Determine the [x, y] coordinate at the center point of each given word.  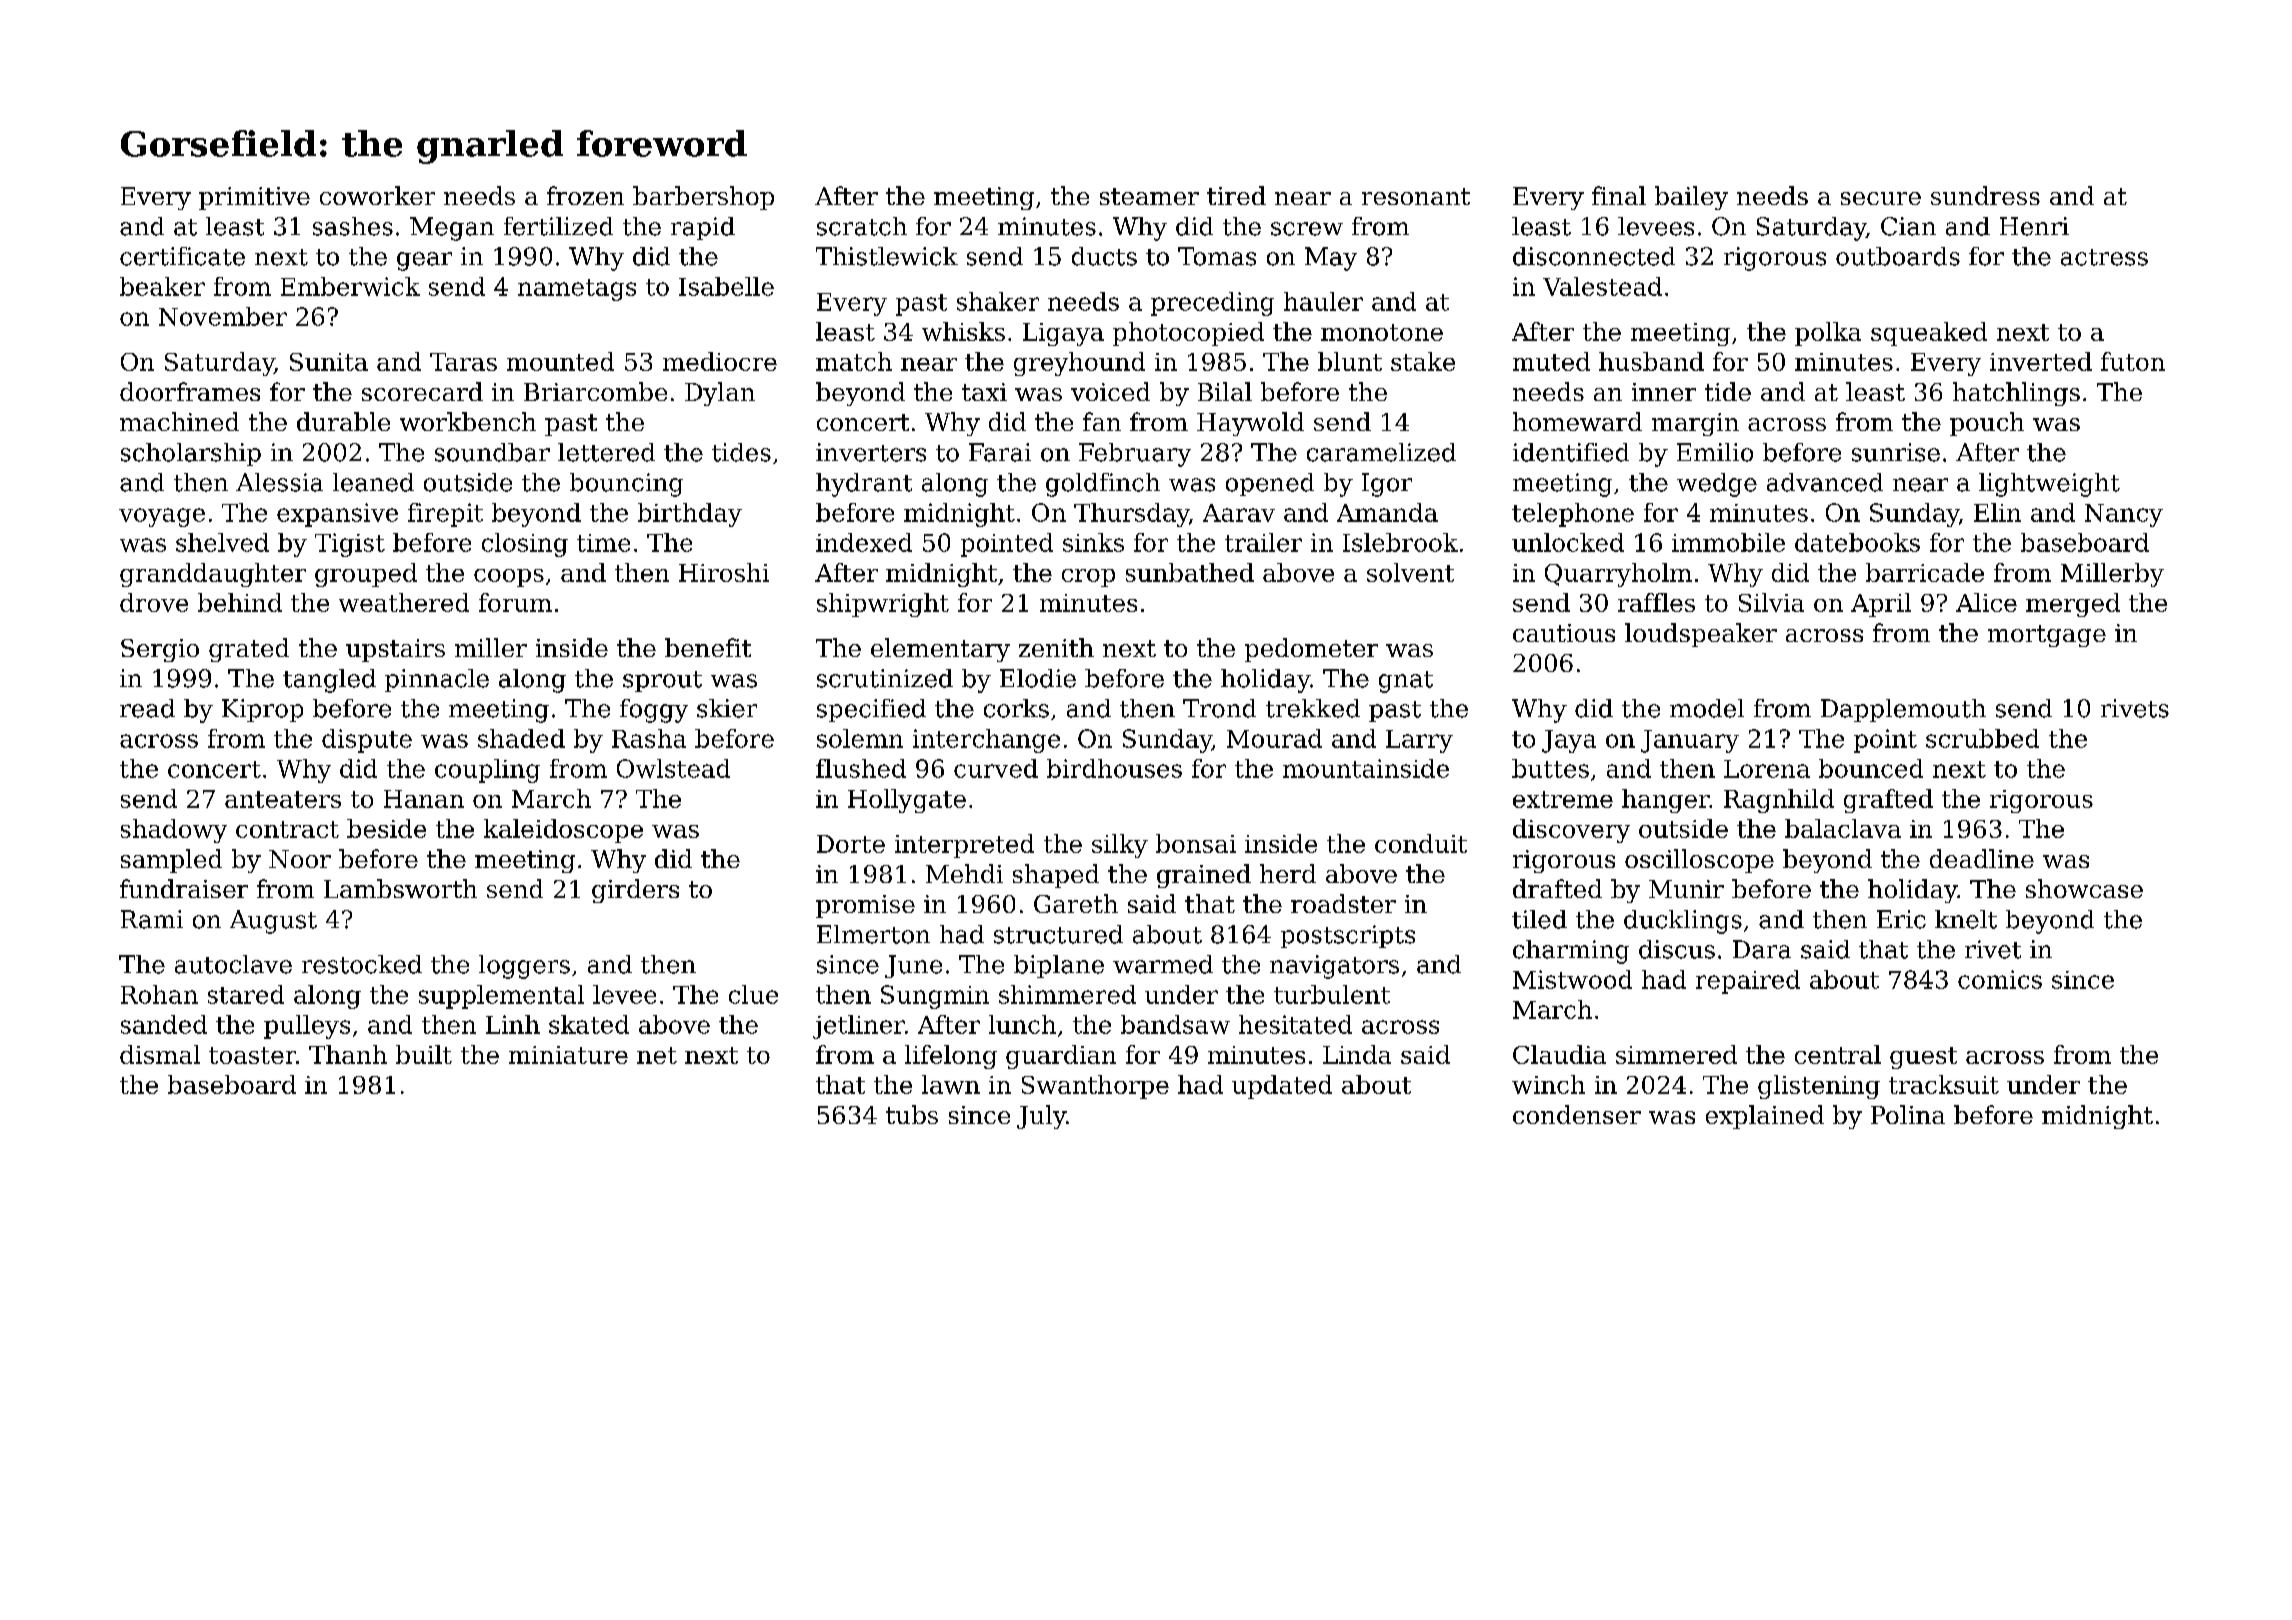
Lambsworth [400, 888]
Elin [1997, 512]
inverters [871, 452]
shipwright [883, 605]
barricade [1925, 572]
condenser [1577, 1114]
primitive [254, 198]
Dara [1762, 949]
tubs [912, 1114]
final [1619, 195]
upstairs [395, 650]
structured [1058, 934]
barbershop [703, 198]
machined [179, 421]
